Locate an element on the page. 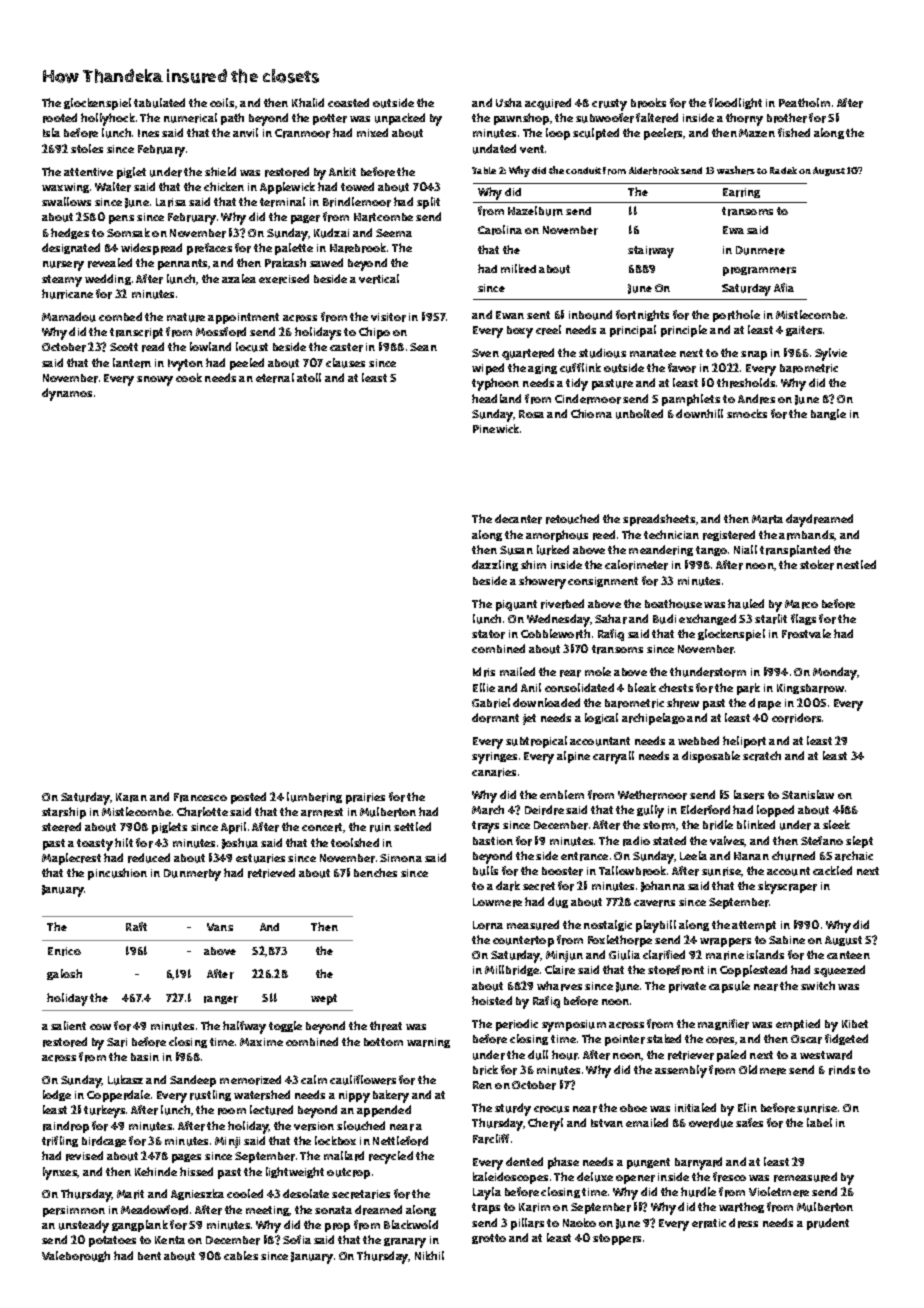 The height and width of the page is (1308, 924). Earring is located at coordinates (741, 193).
